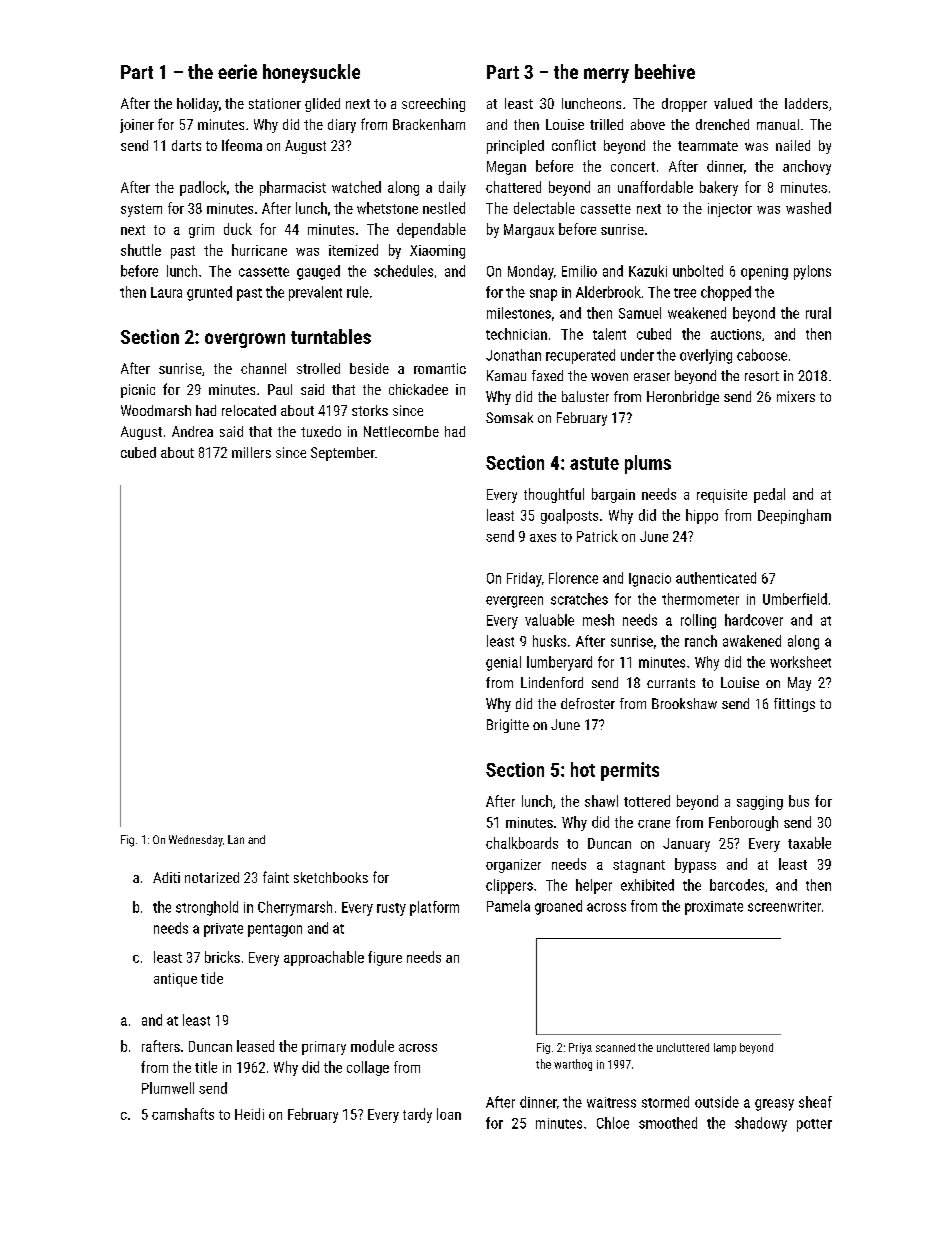  Describe the element at coordinates (515, 147) in the screenshot. I see `principled` at that location.
